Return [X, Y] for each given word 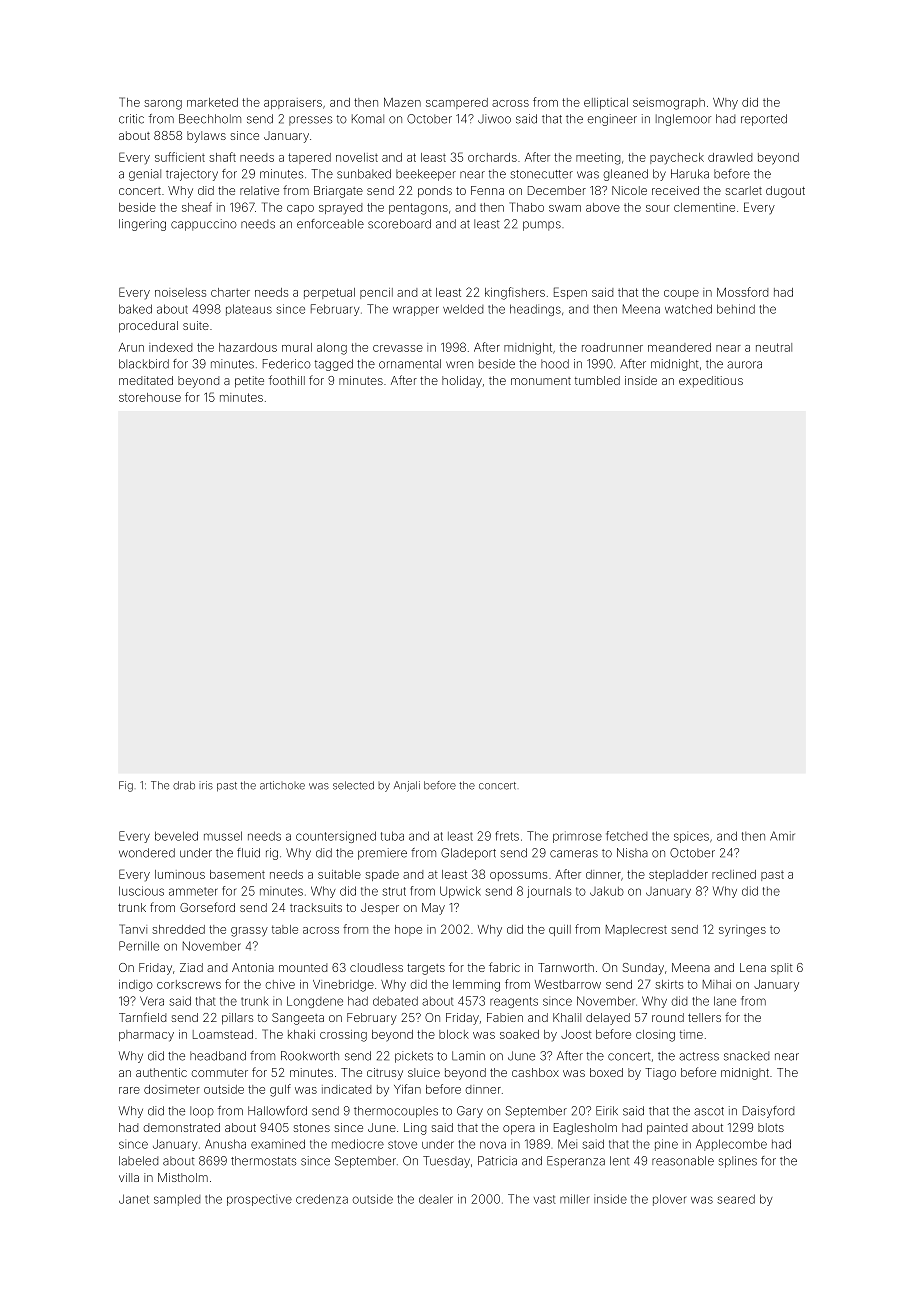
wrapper [416, 311]
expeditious [711, 381]
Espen [570, 293]
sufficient [180, 157]
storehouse [150, 397]
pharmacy [146, 1036]
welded [463, 309]
